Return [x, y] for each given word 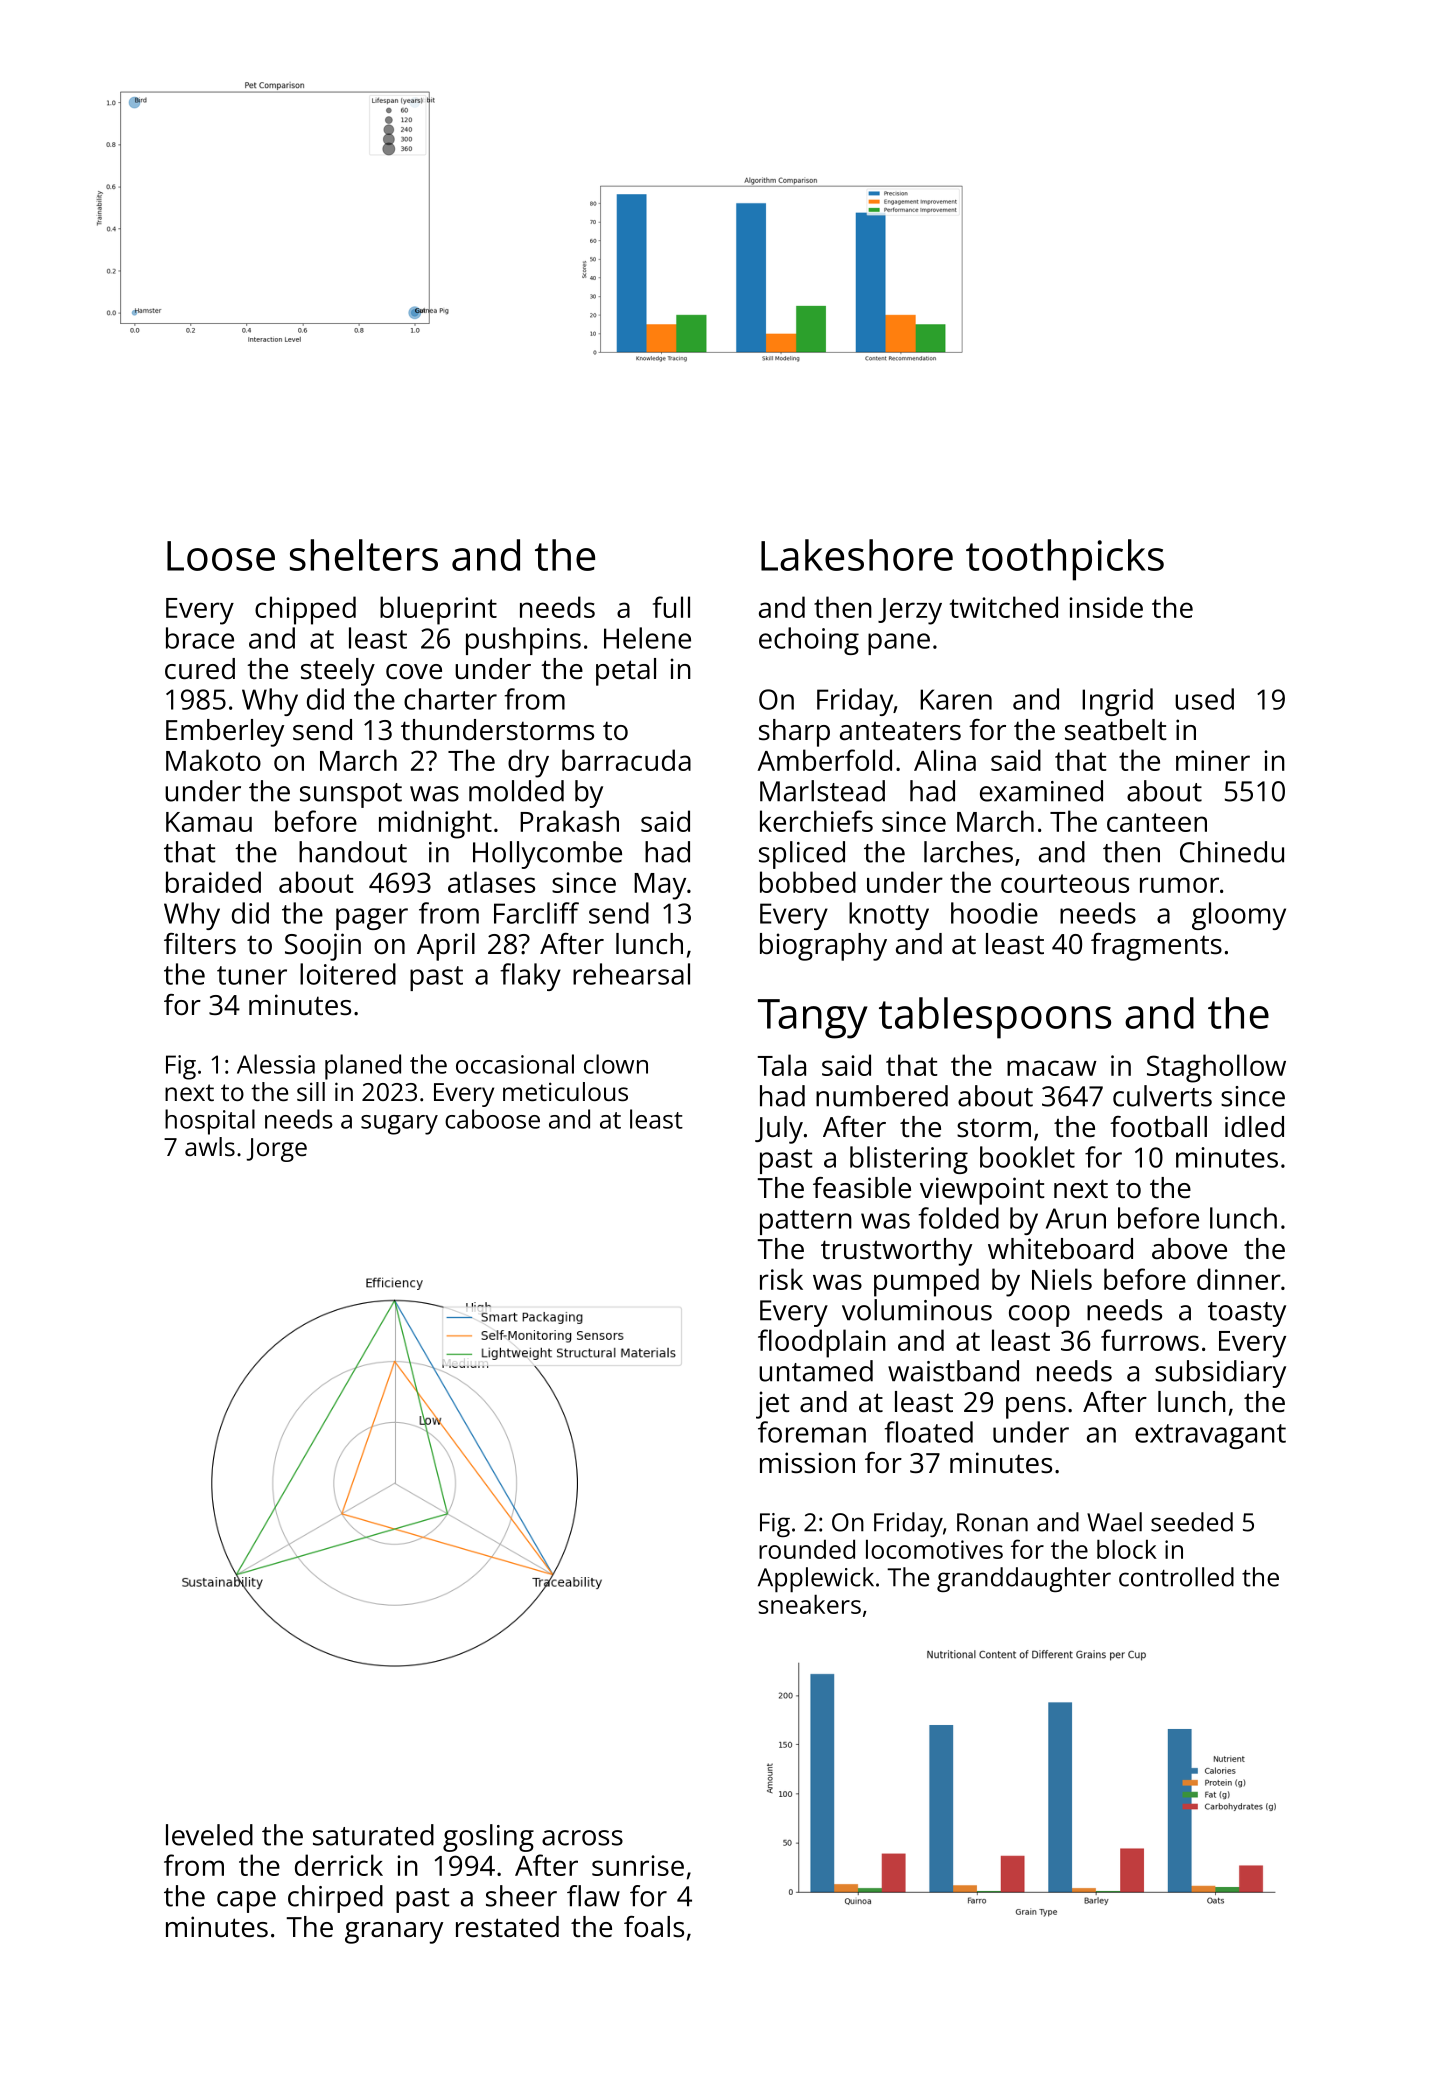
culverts [1162, 1096]
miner [1213, 760]
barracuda [626, 760]
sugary [399, 1125]
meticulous [565, 1091]
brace [200, 638]
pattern [806, 1222]
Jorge [276, 1150]
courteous [1065, 883]
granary [394, 1933]
